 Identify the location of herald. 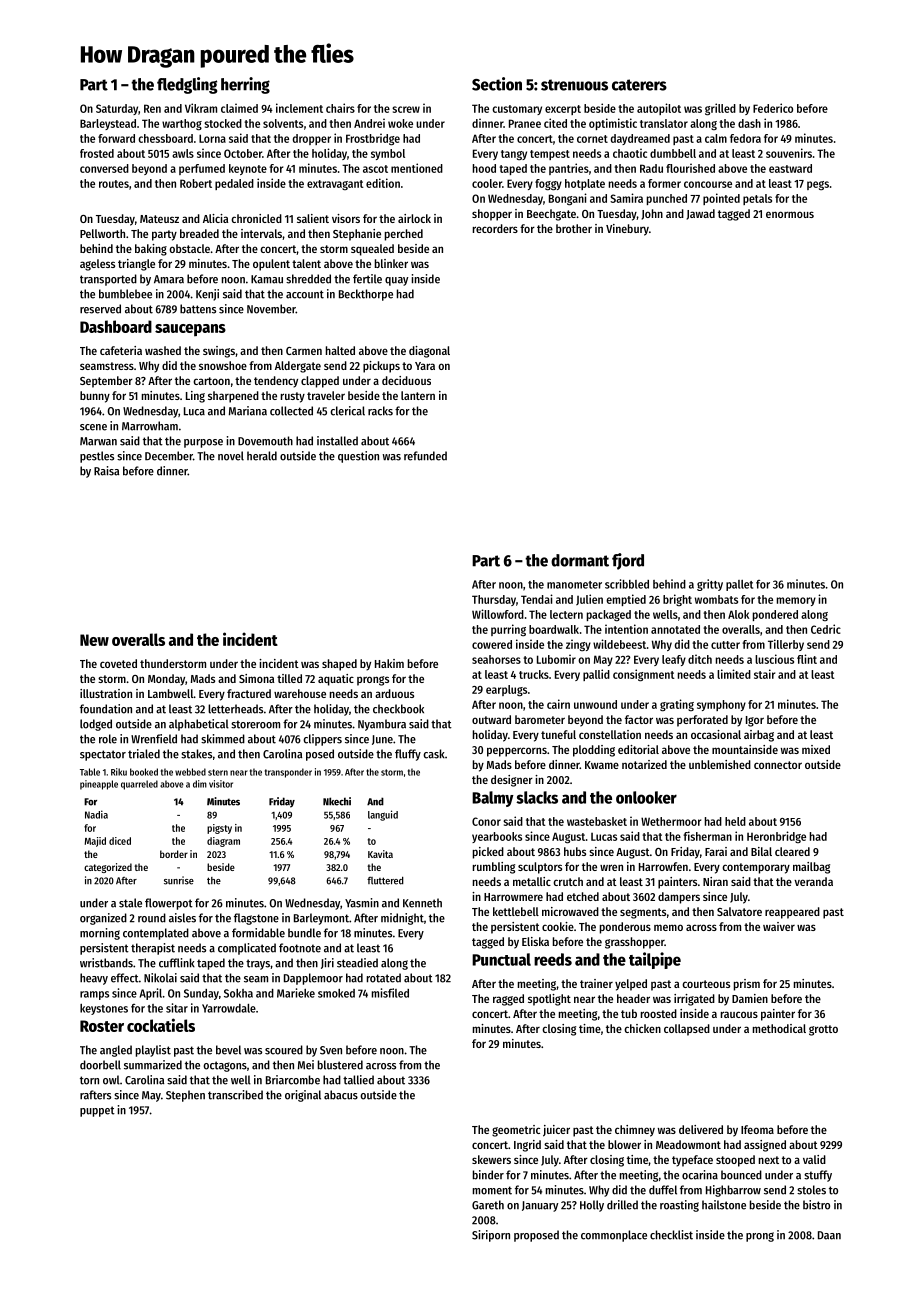
(262, 456).
